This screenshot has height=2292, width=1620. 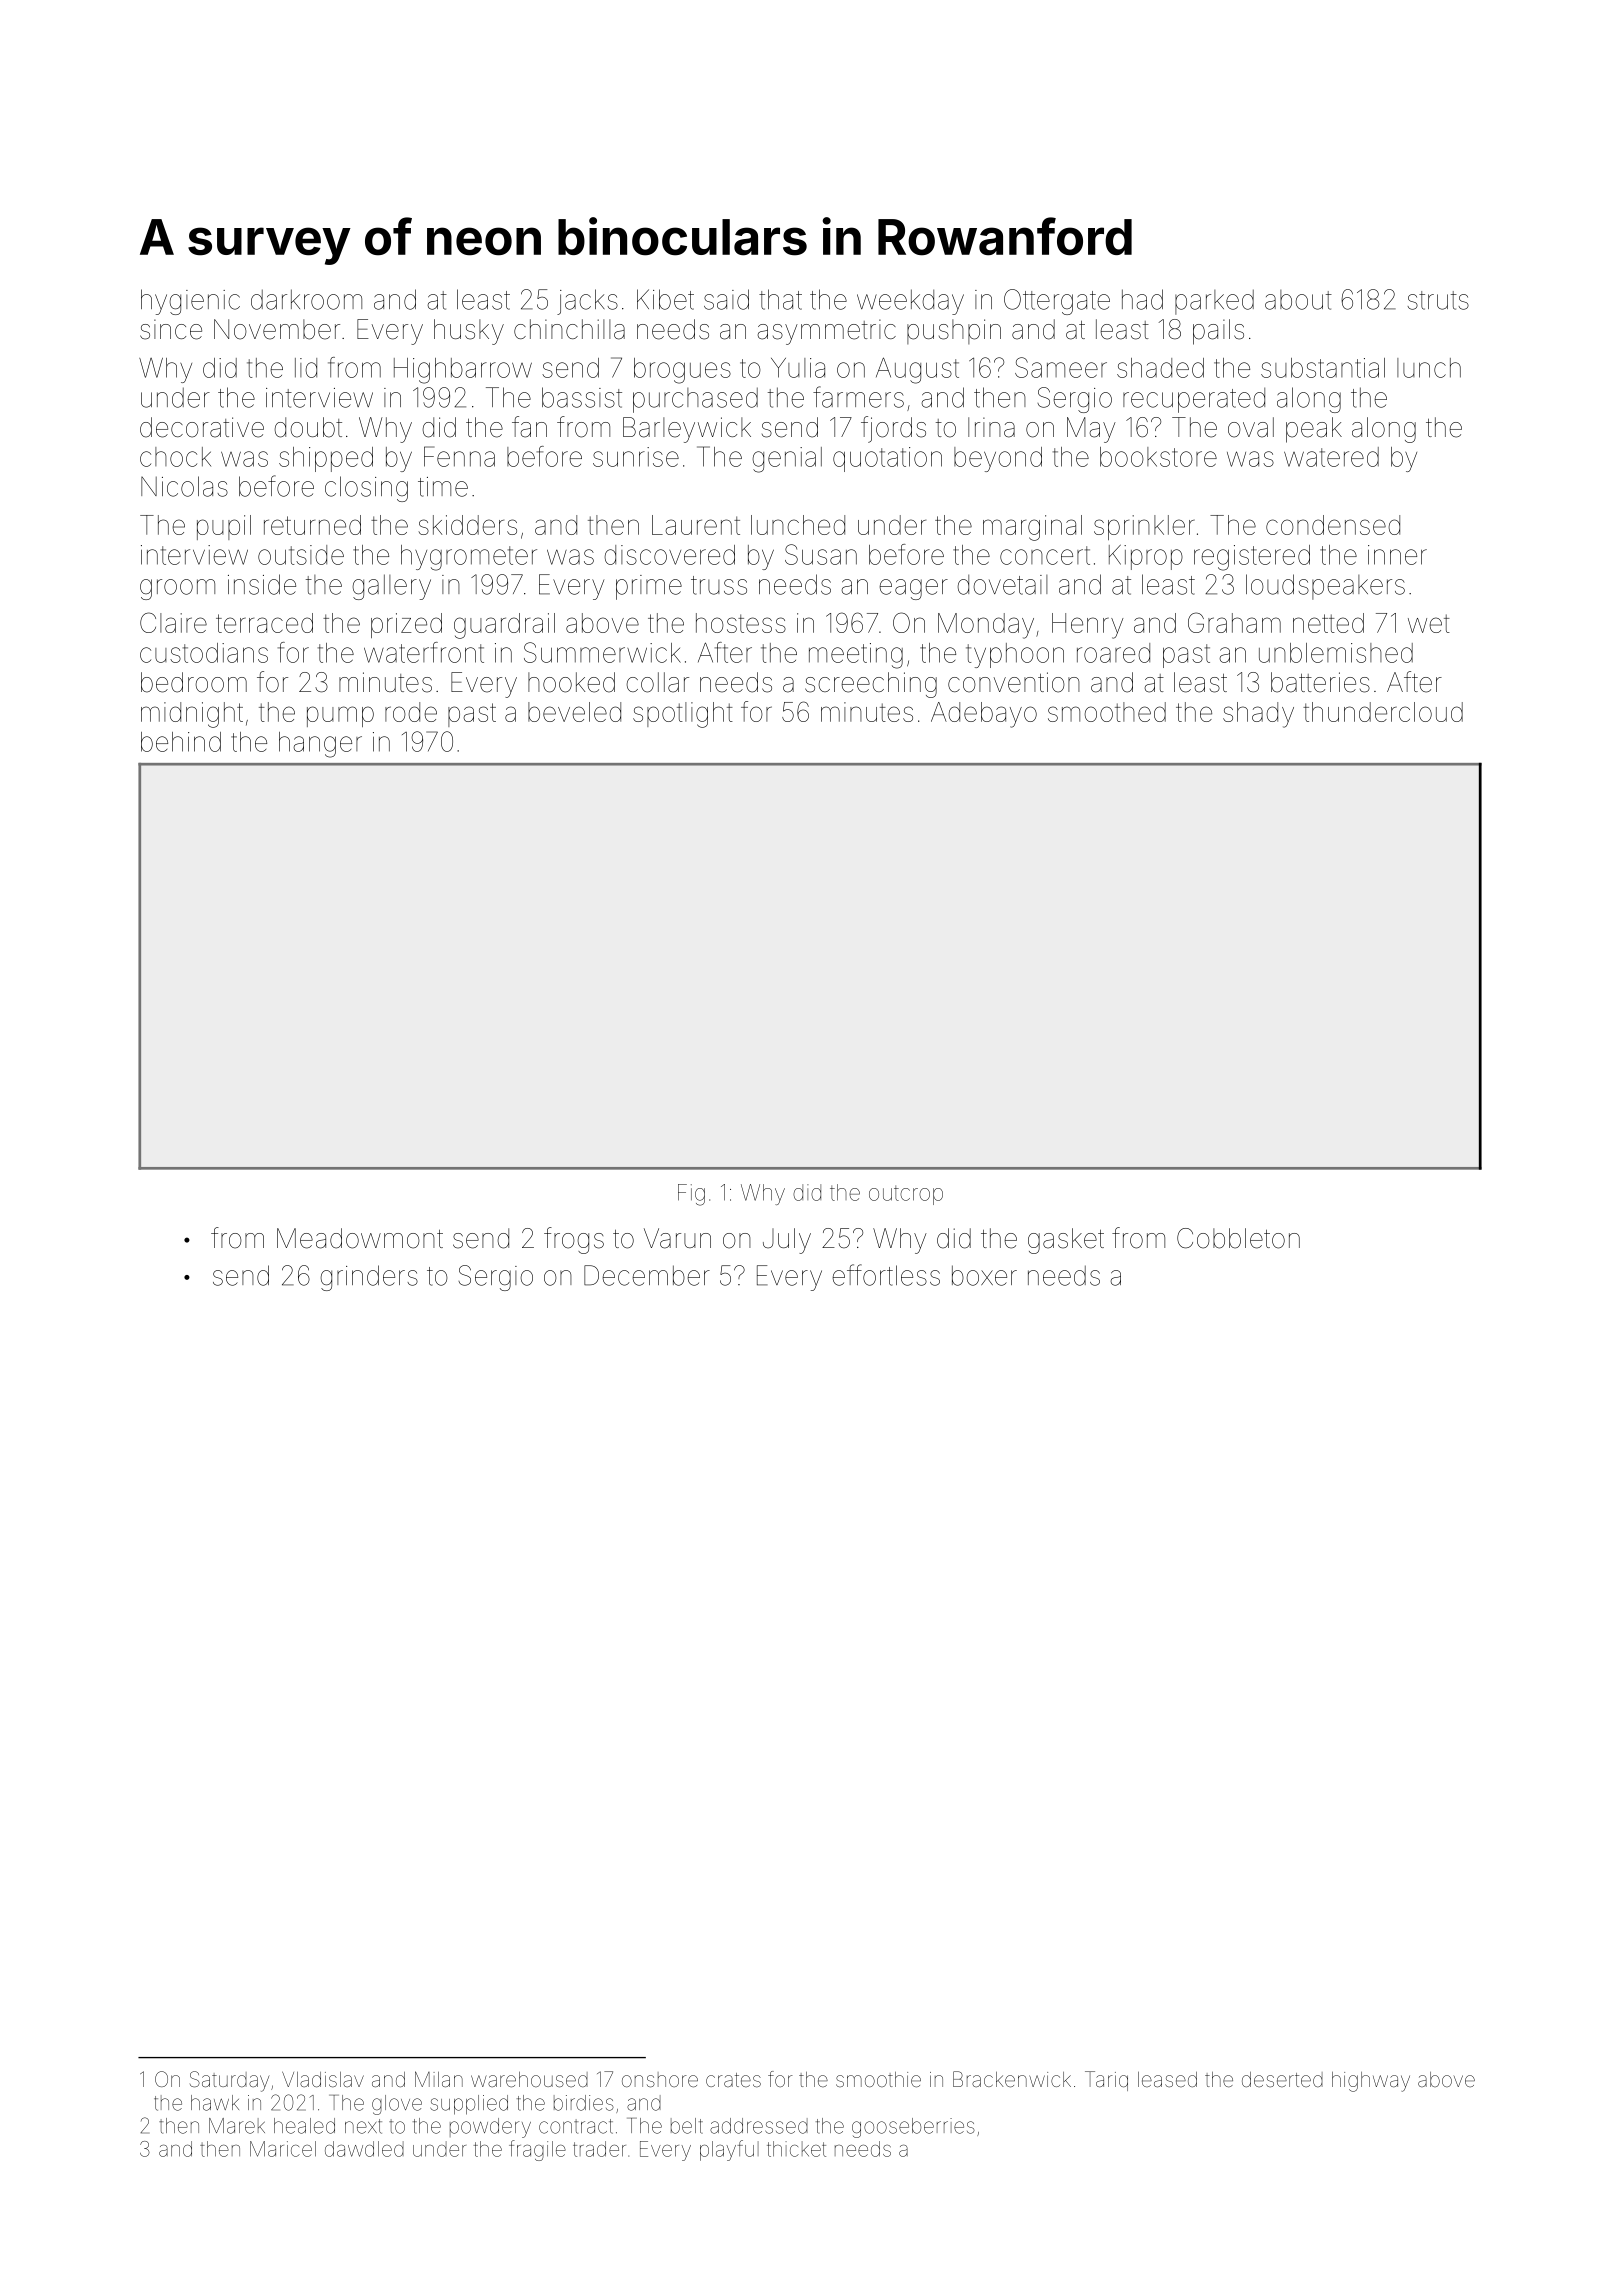 I want to click on boxer, so click(x=984, y=1275).
